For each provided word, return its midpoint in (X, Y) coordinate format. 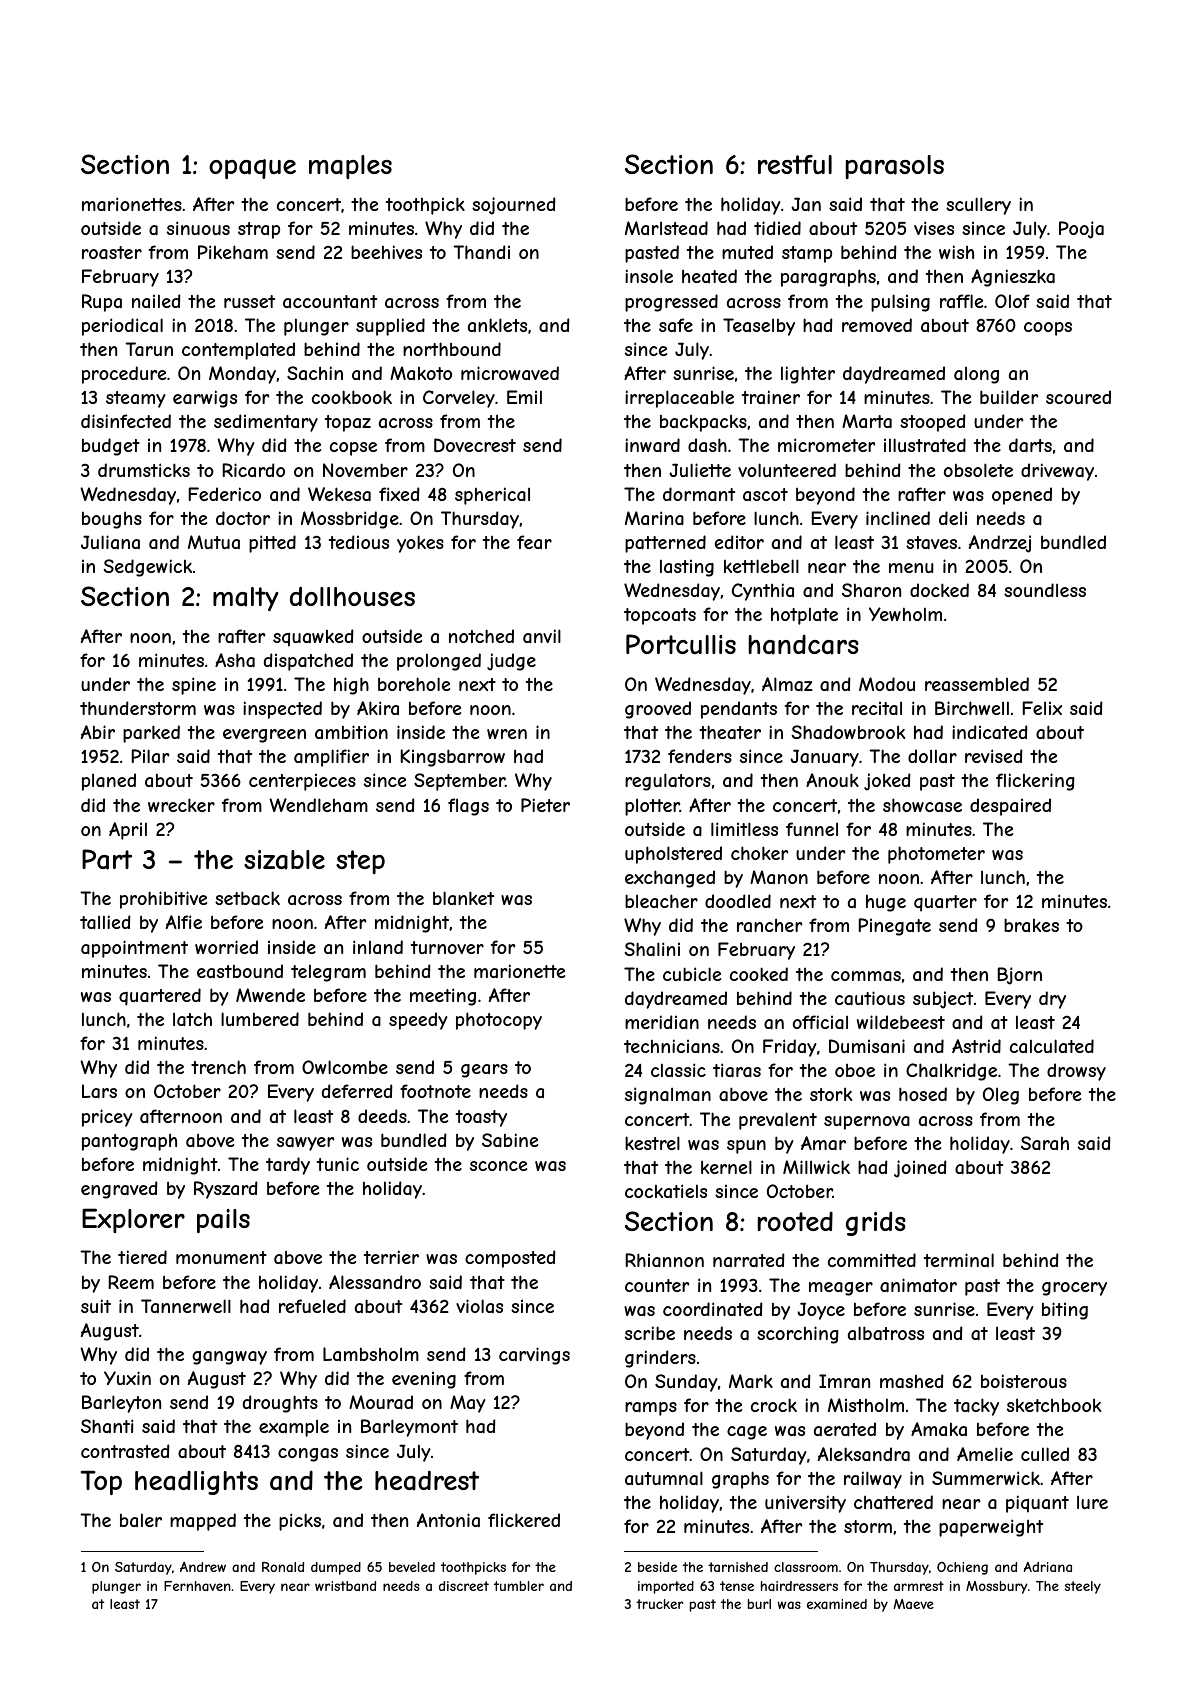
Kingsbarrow (453, 758)
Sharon (871, 590)
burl (759, 1604)
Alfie (184, 922)
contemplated (238, 351)
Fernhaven (197, 1586)
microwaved (510, 373)
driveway (1057, 472)
